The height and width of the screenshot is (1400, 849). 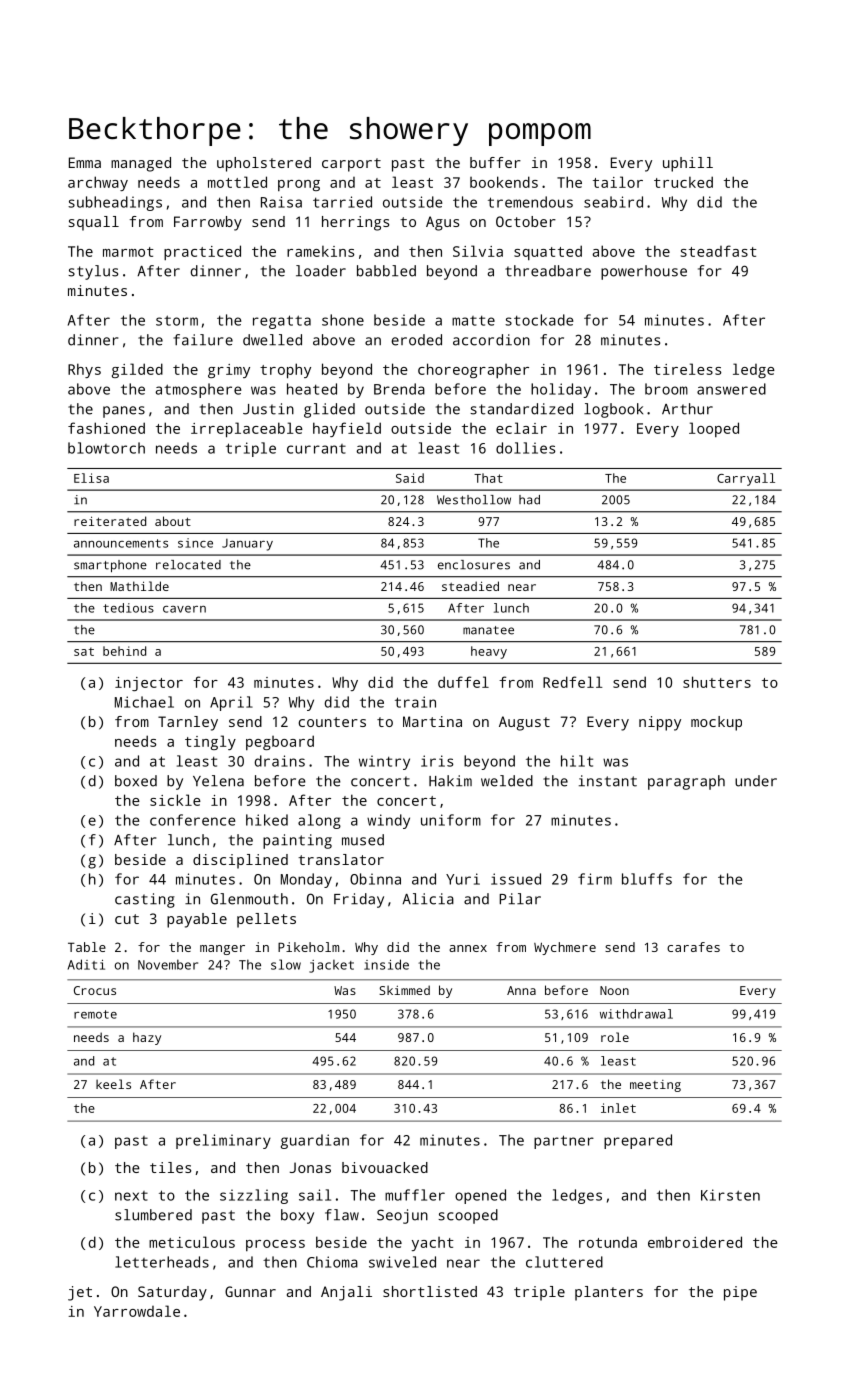 What do you see at coordinates (693, 947) in the screenshot?
I see `carafes` at bounding box center [693, 947].
